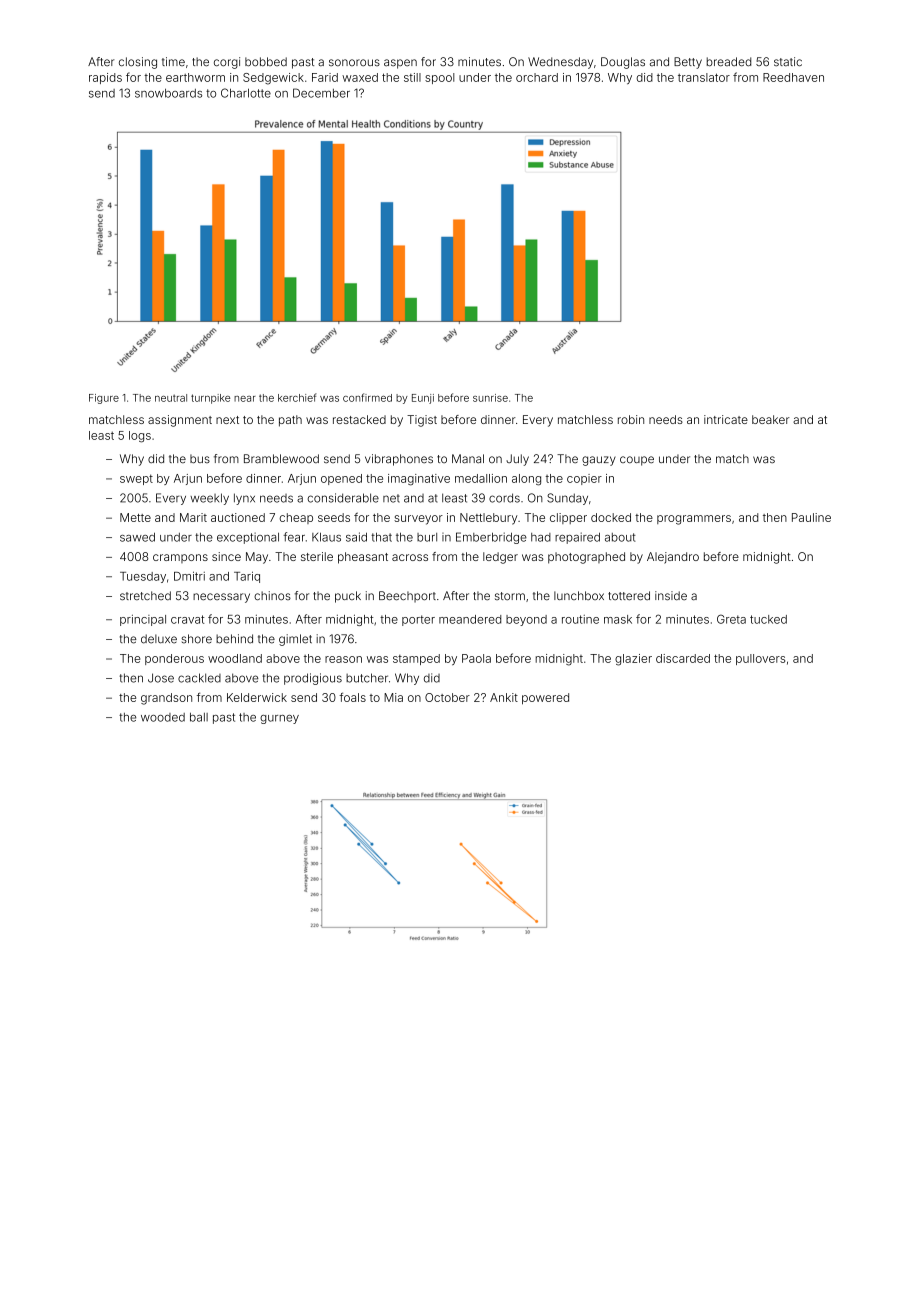 This screenshot has height=1308, width=924. I want to click on Charlotte, so click(246, 93).
